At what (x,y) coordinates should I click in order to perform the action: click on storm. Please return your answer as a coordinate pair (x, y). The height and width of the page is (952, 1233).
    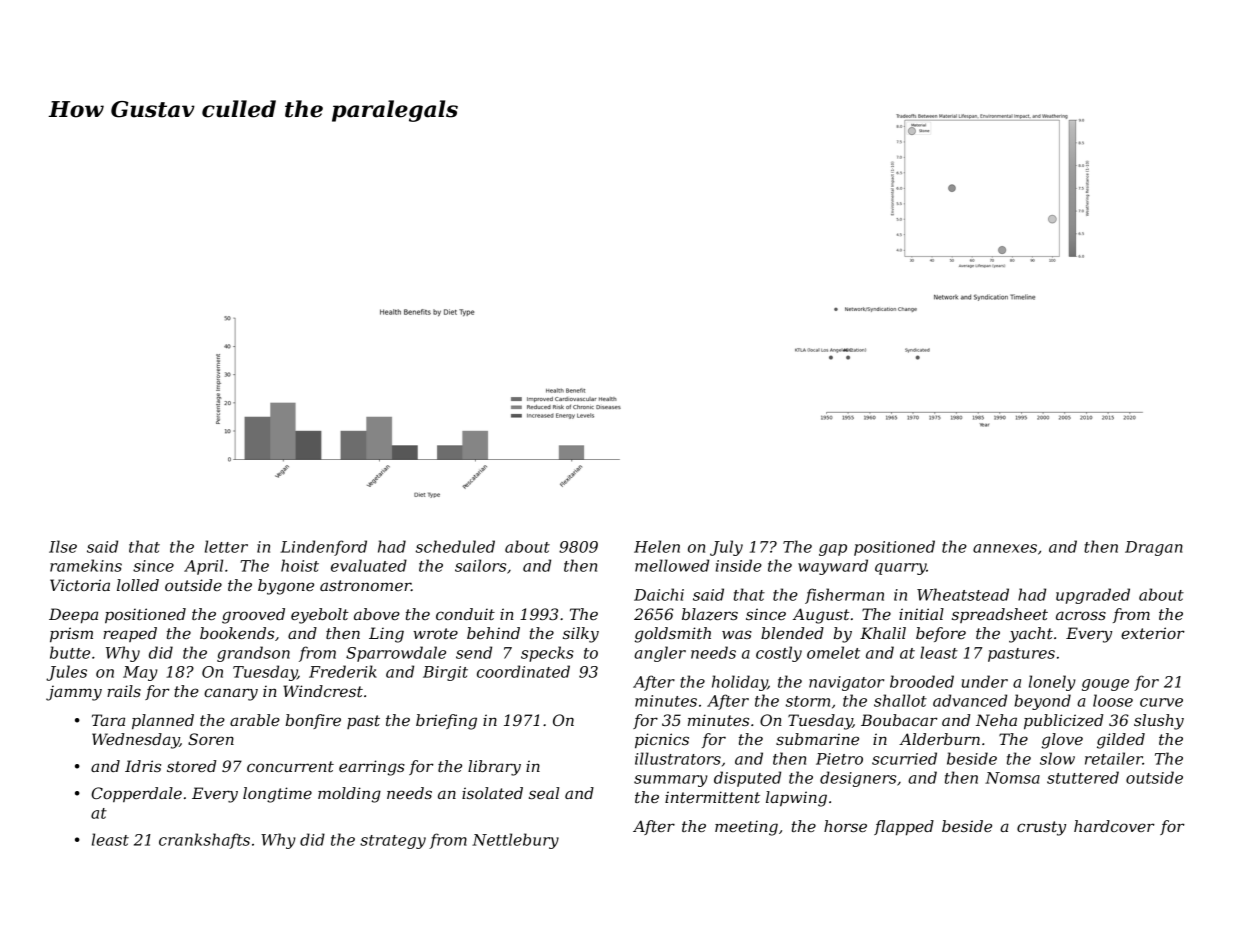
    Looking at the image, I should click on (808, 701).
